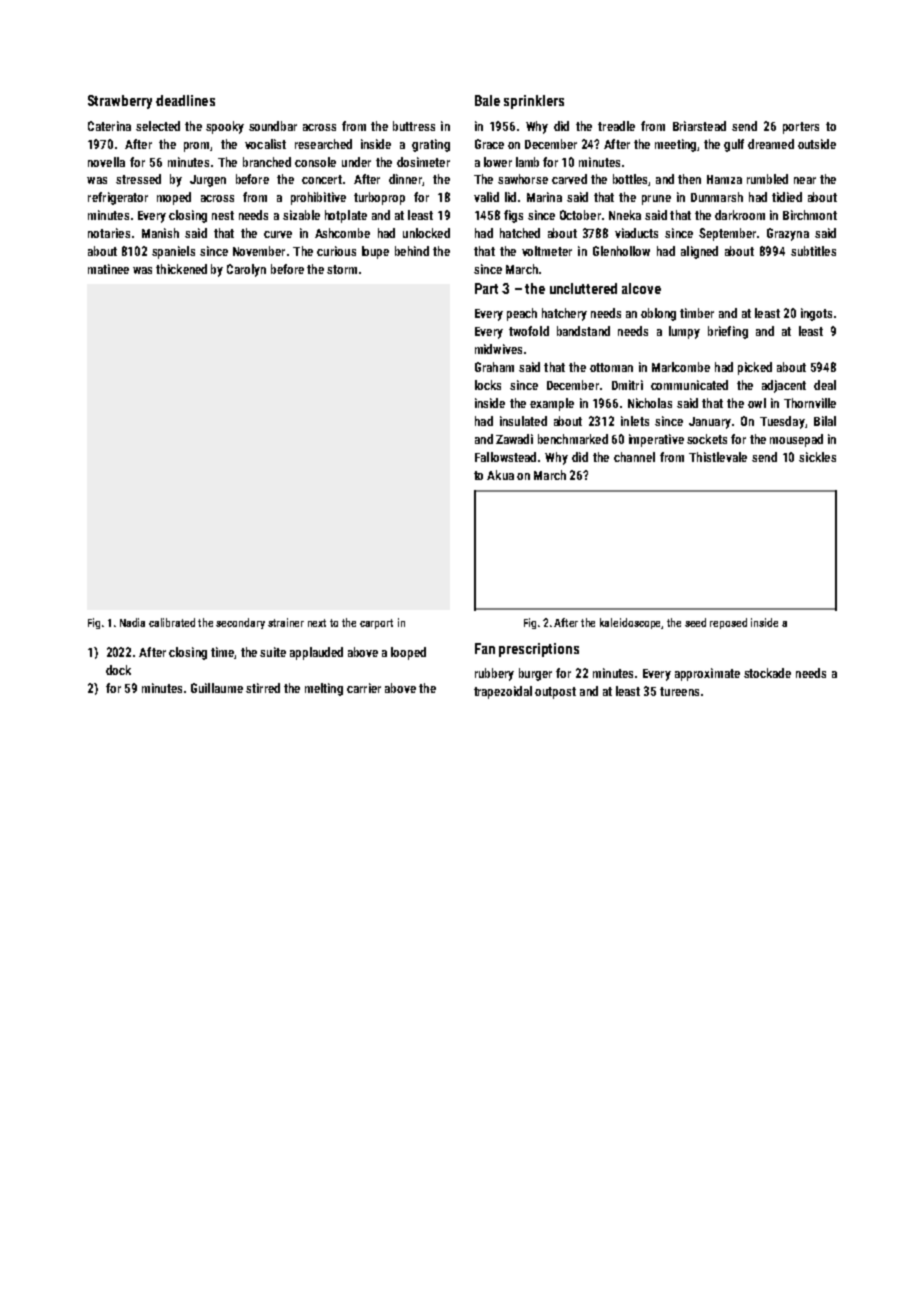 The width and height of the screenshot is (924, 1308). What do you see at coordinates (728, 623) in the screenshot?
I see `reposed` at bounding box center [728, 623].
